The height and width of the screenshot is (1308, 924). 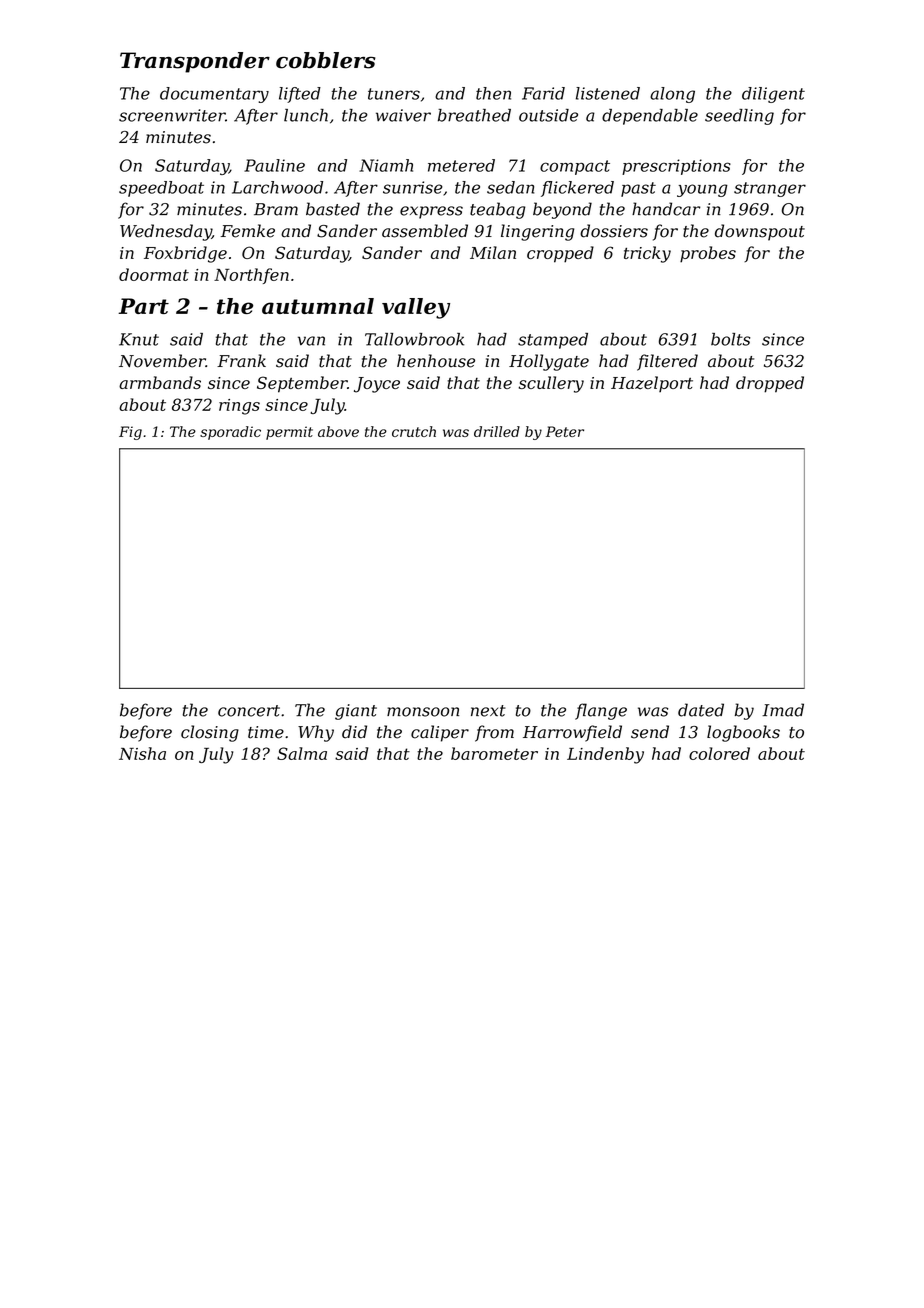 What do you see at coordinates (130, 433) in the screenshot?
I see `Fig` at bounding box center [130, 433].
